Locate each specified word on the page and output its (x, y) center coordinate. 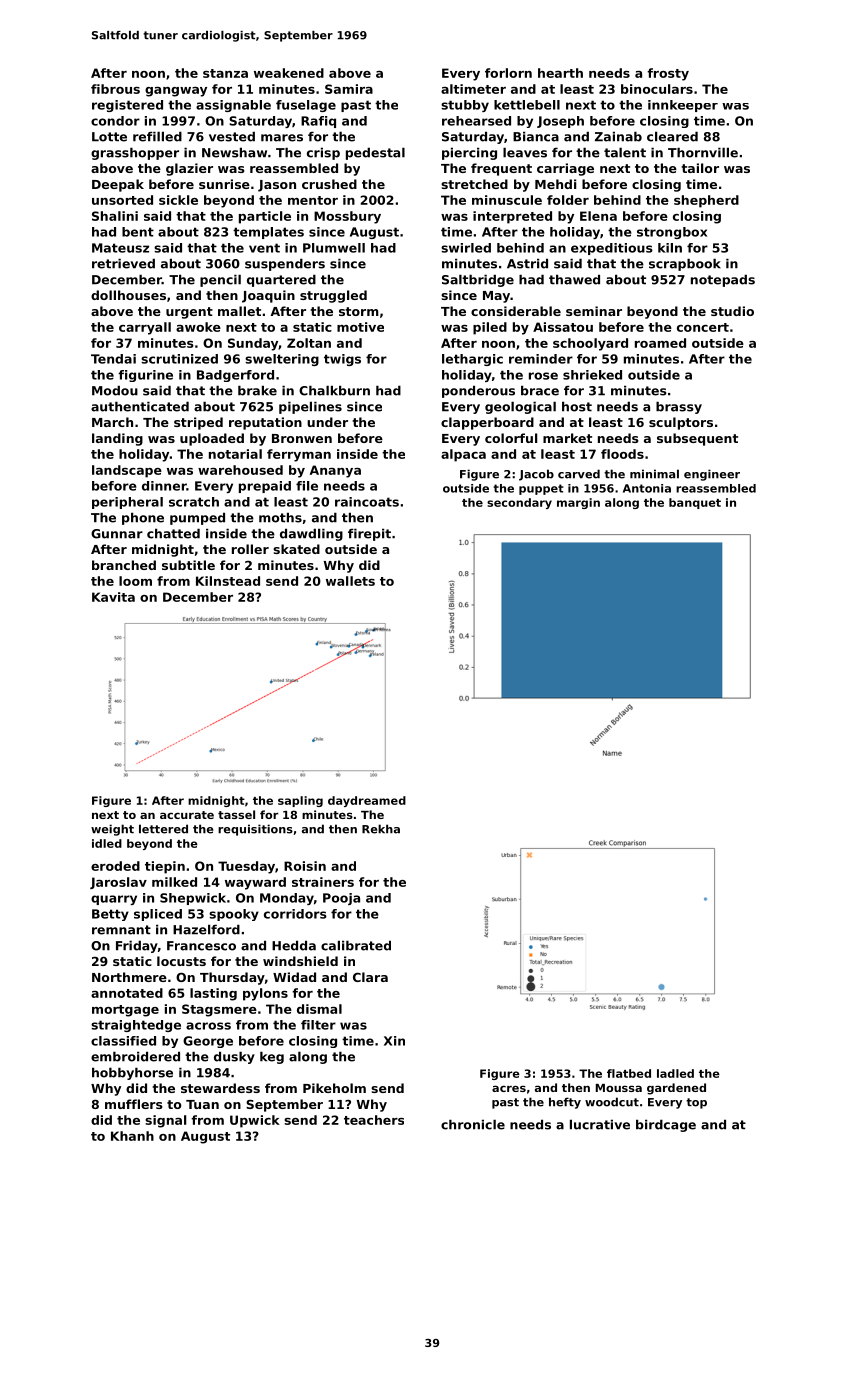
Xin (394, 1041)
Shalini (115, 216)
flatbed (629, 1073)
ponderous (478, 391)
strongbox (672, 233)
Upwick (255, 1121)
